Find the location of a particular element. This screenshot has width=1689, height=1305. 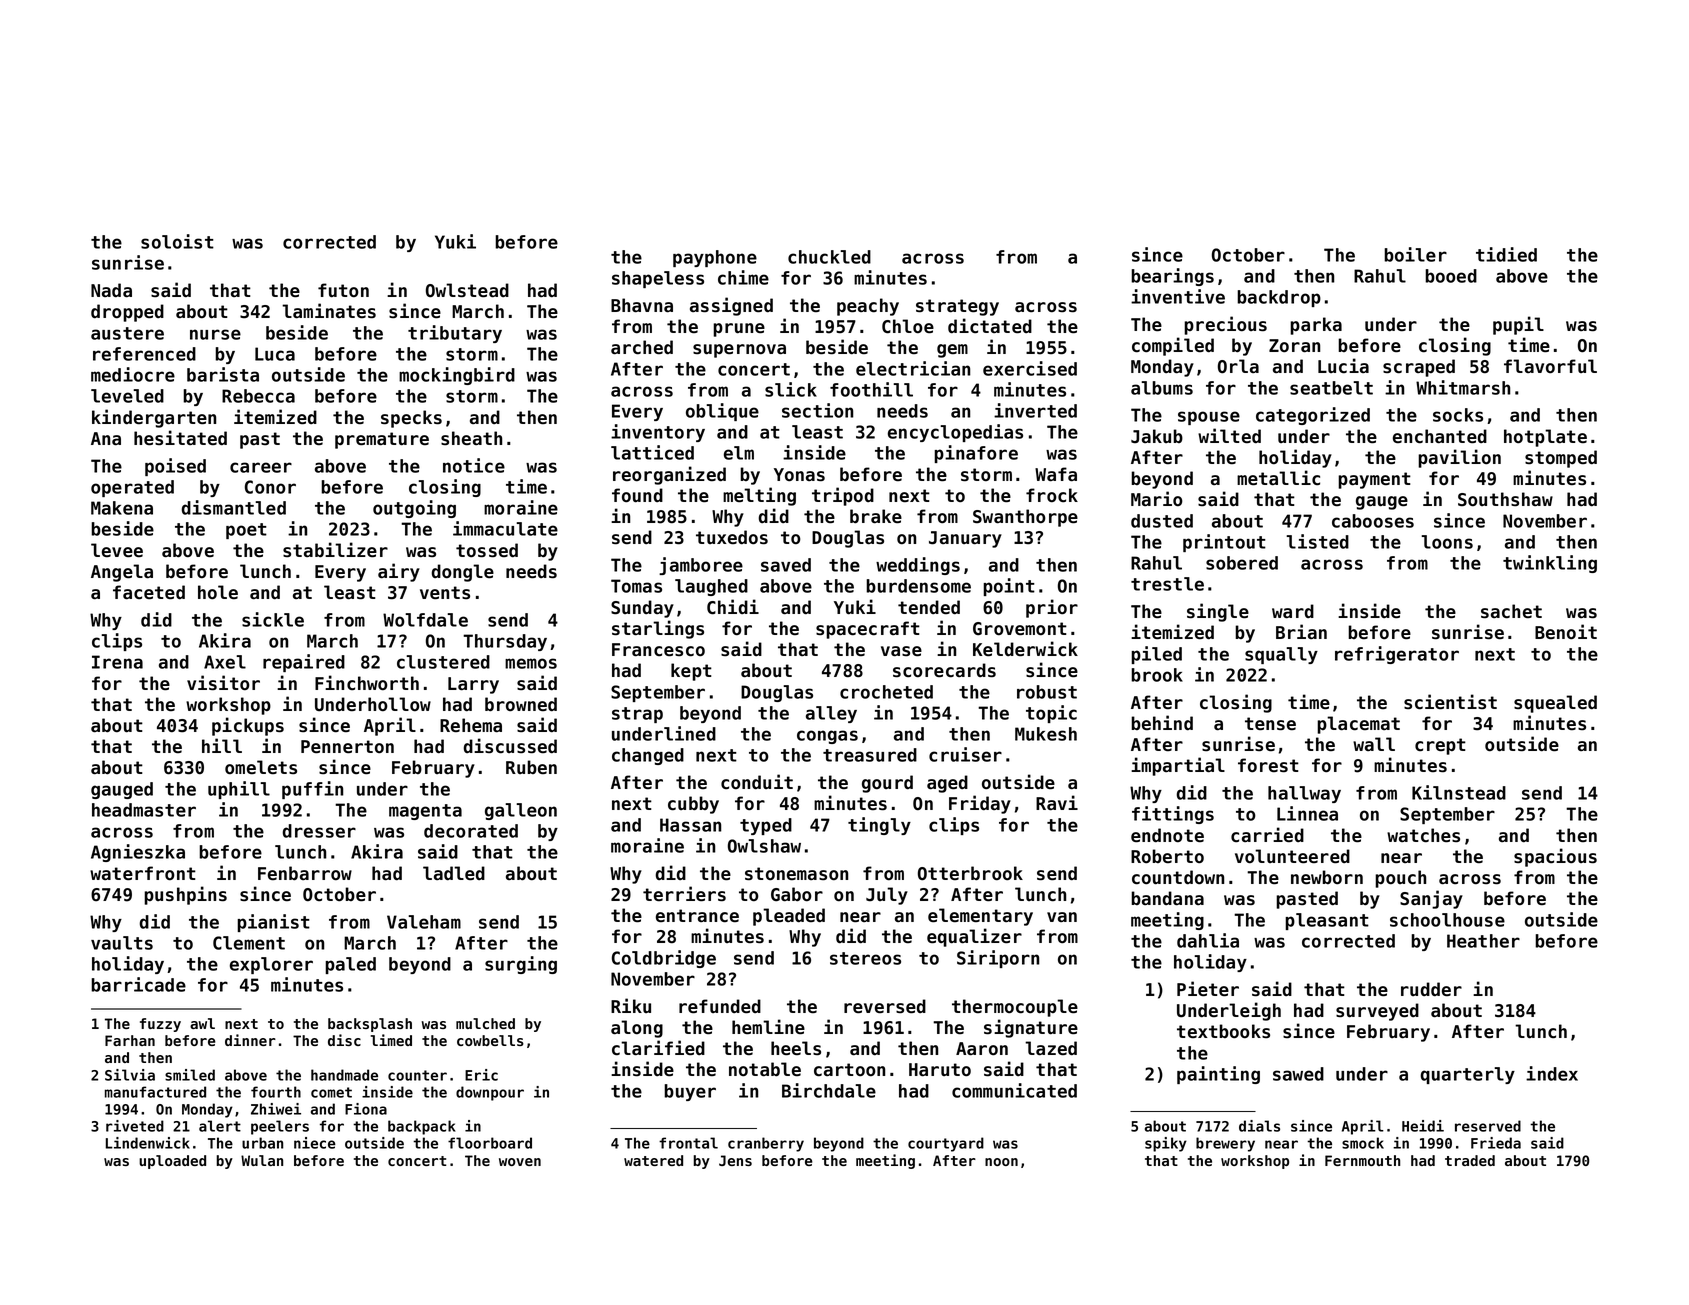

referenced is located at coordinates (144, 354).
